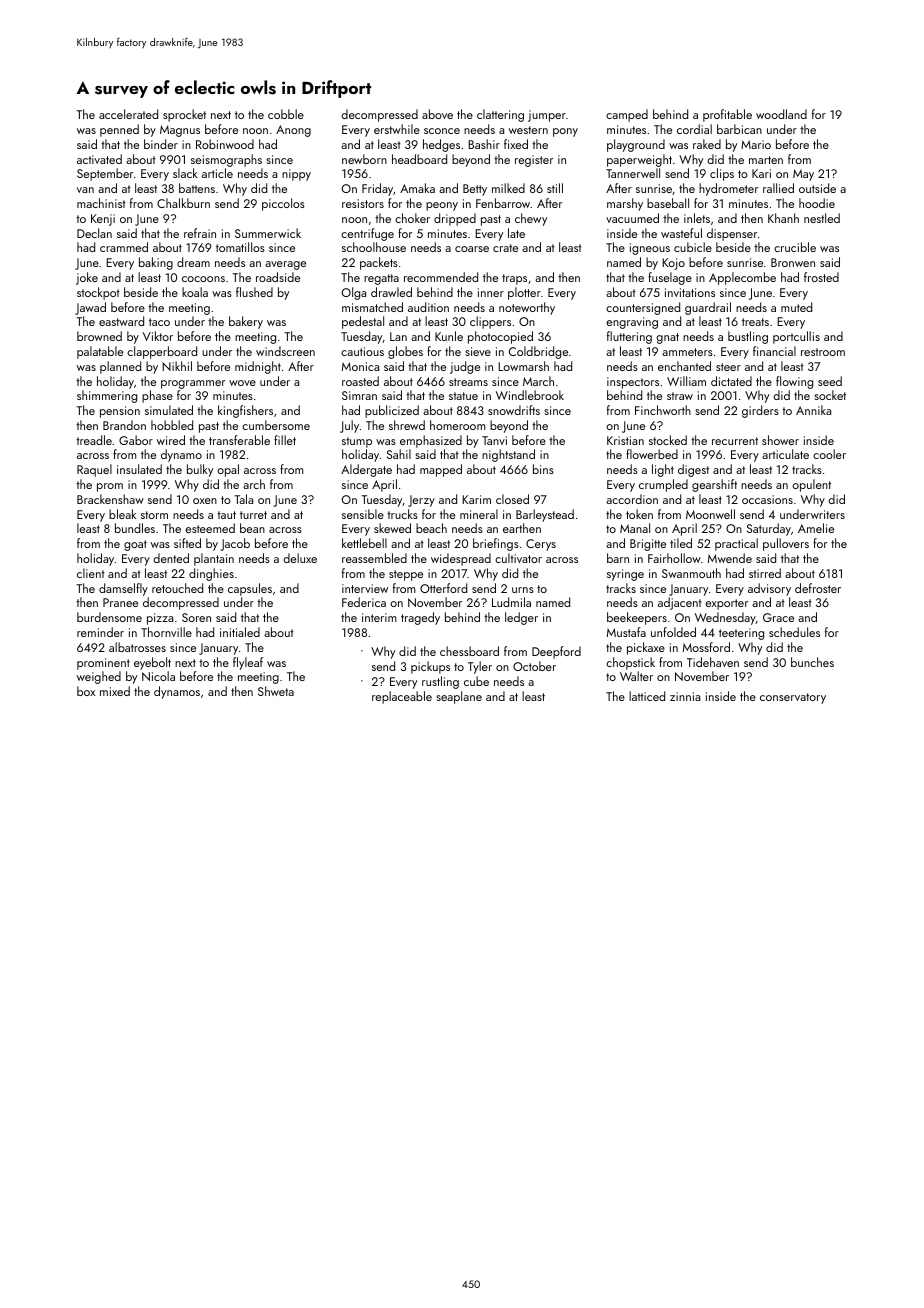 This image has height=1308, width=924. I want to click on exporter, so click(726, 604).
